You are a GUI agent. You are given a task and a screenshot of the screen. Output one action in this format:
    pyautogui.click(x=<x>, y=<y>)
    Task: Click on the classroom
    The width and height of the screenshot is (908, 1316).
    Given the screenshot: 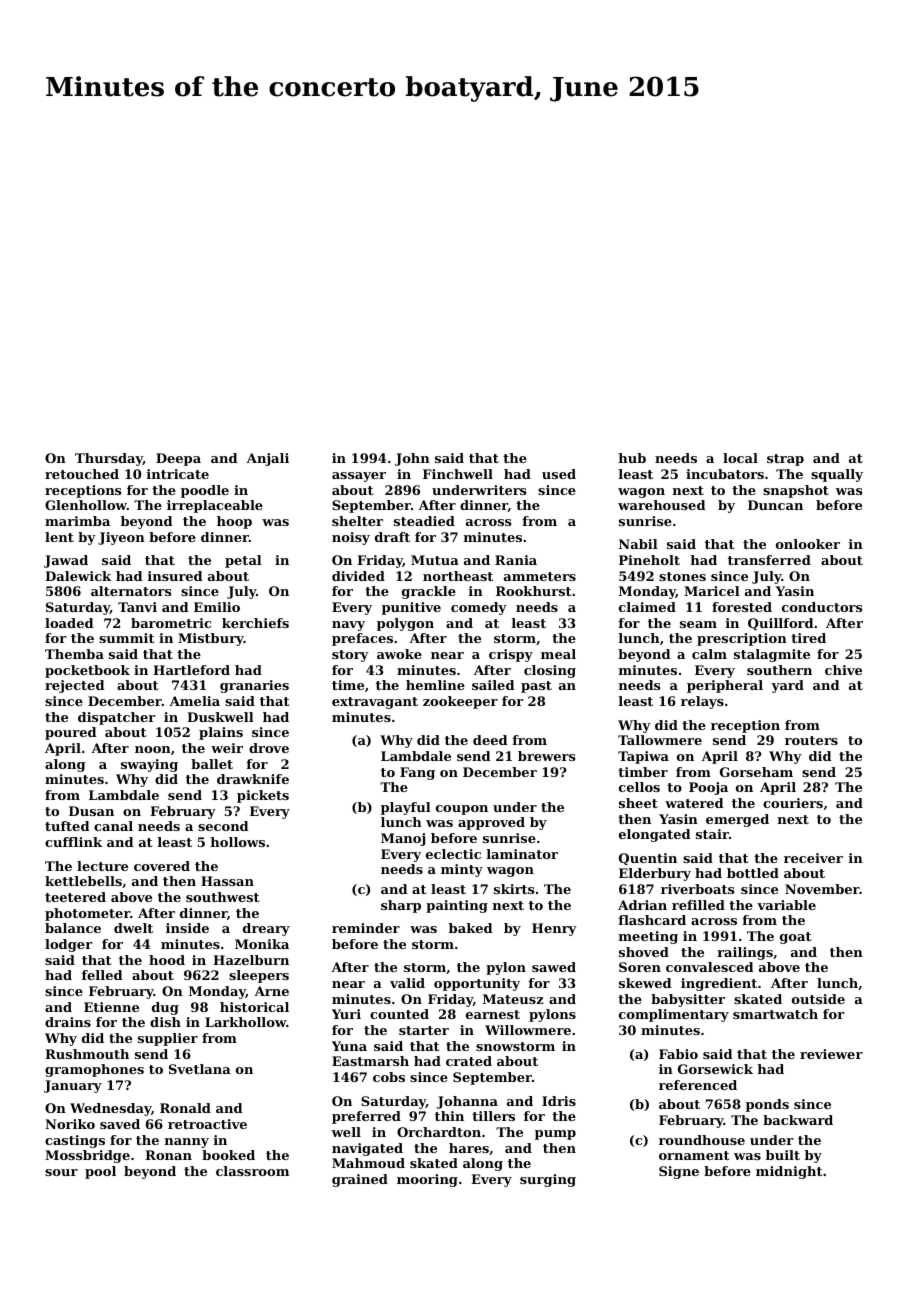 What is the action you would take?
    pyautogui.click(x=252, y=1171)
